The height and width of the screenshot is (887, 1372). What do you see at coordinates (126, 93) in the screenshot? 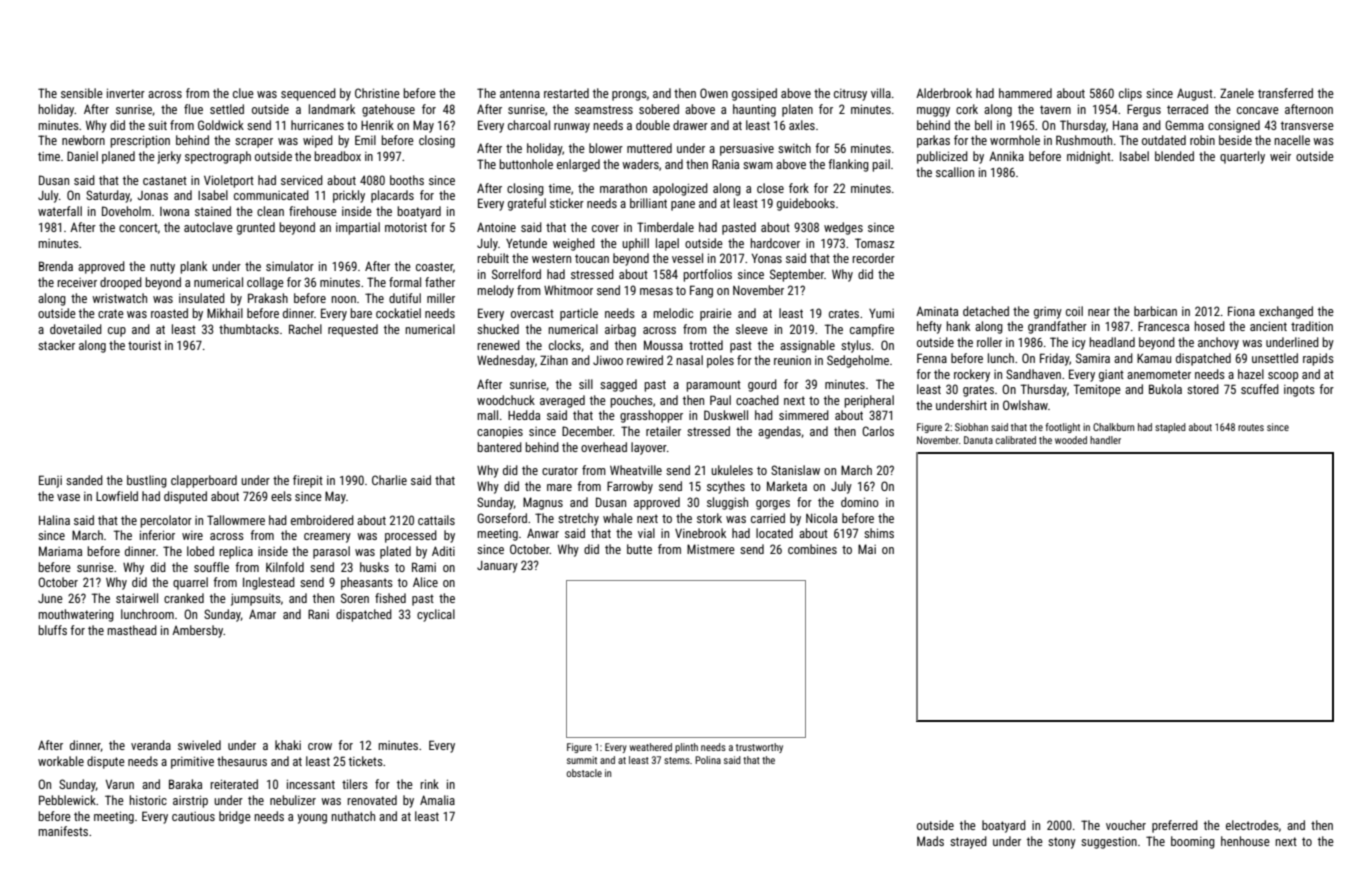
I see `inverter` at bounding box center [126, 93].
